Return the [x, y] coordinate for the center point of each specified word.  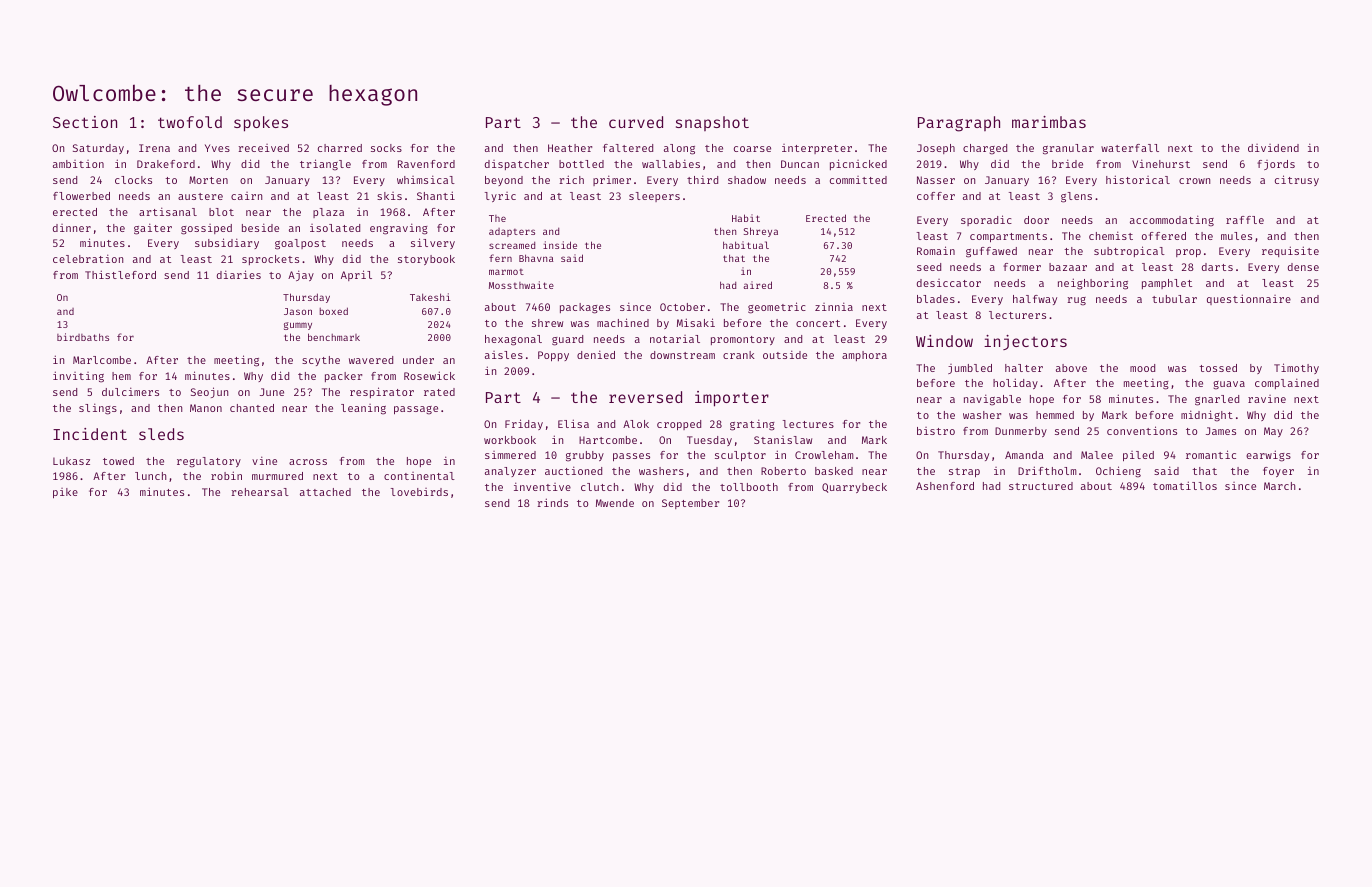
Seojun [209, 392]
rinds [552, 502]
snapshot [712, 123]
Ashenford [945, 486]
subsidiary [227, 243]
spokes [261, 124]
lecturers [1017, 315]
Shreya [761, 232]
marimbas [1049, 122]
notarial [675, 339]
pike [65, 493]
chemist [1111, 235]
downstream [682, 355]
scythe [321, 361]
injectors [1025, 342]
